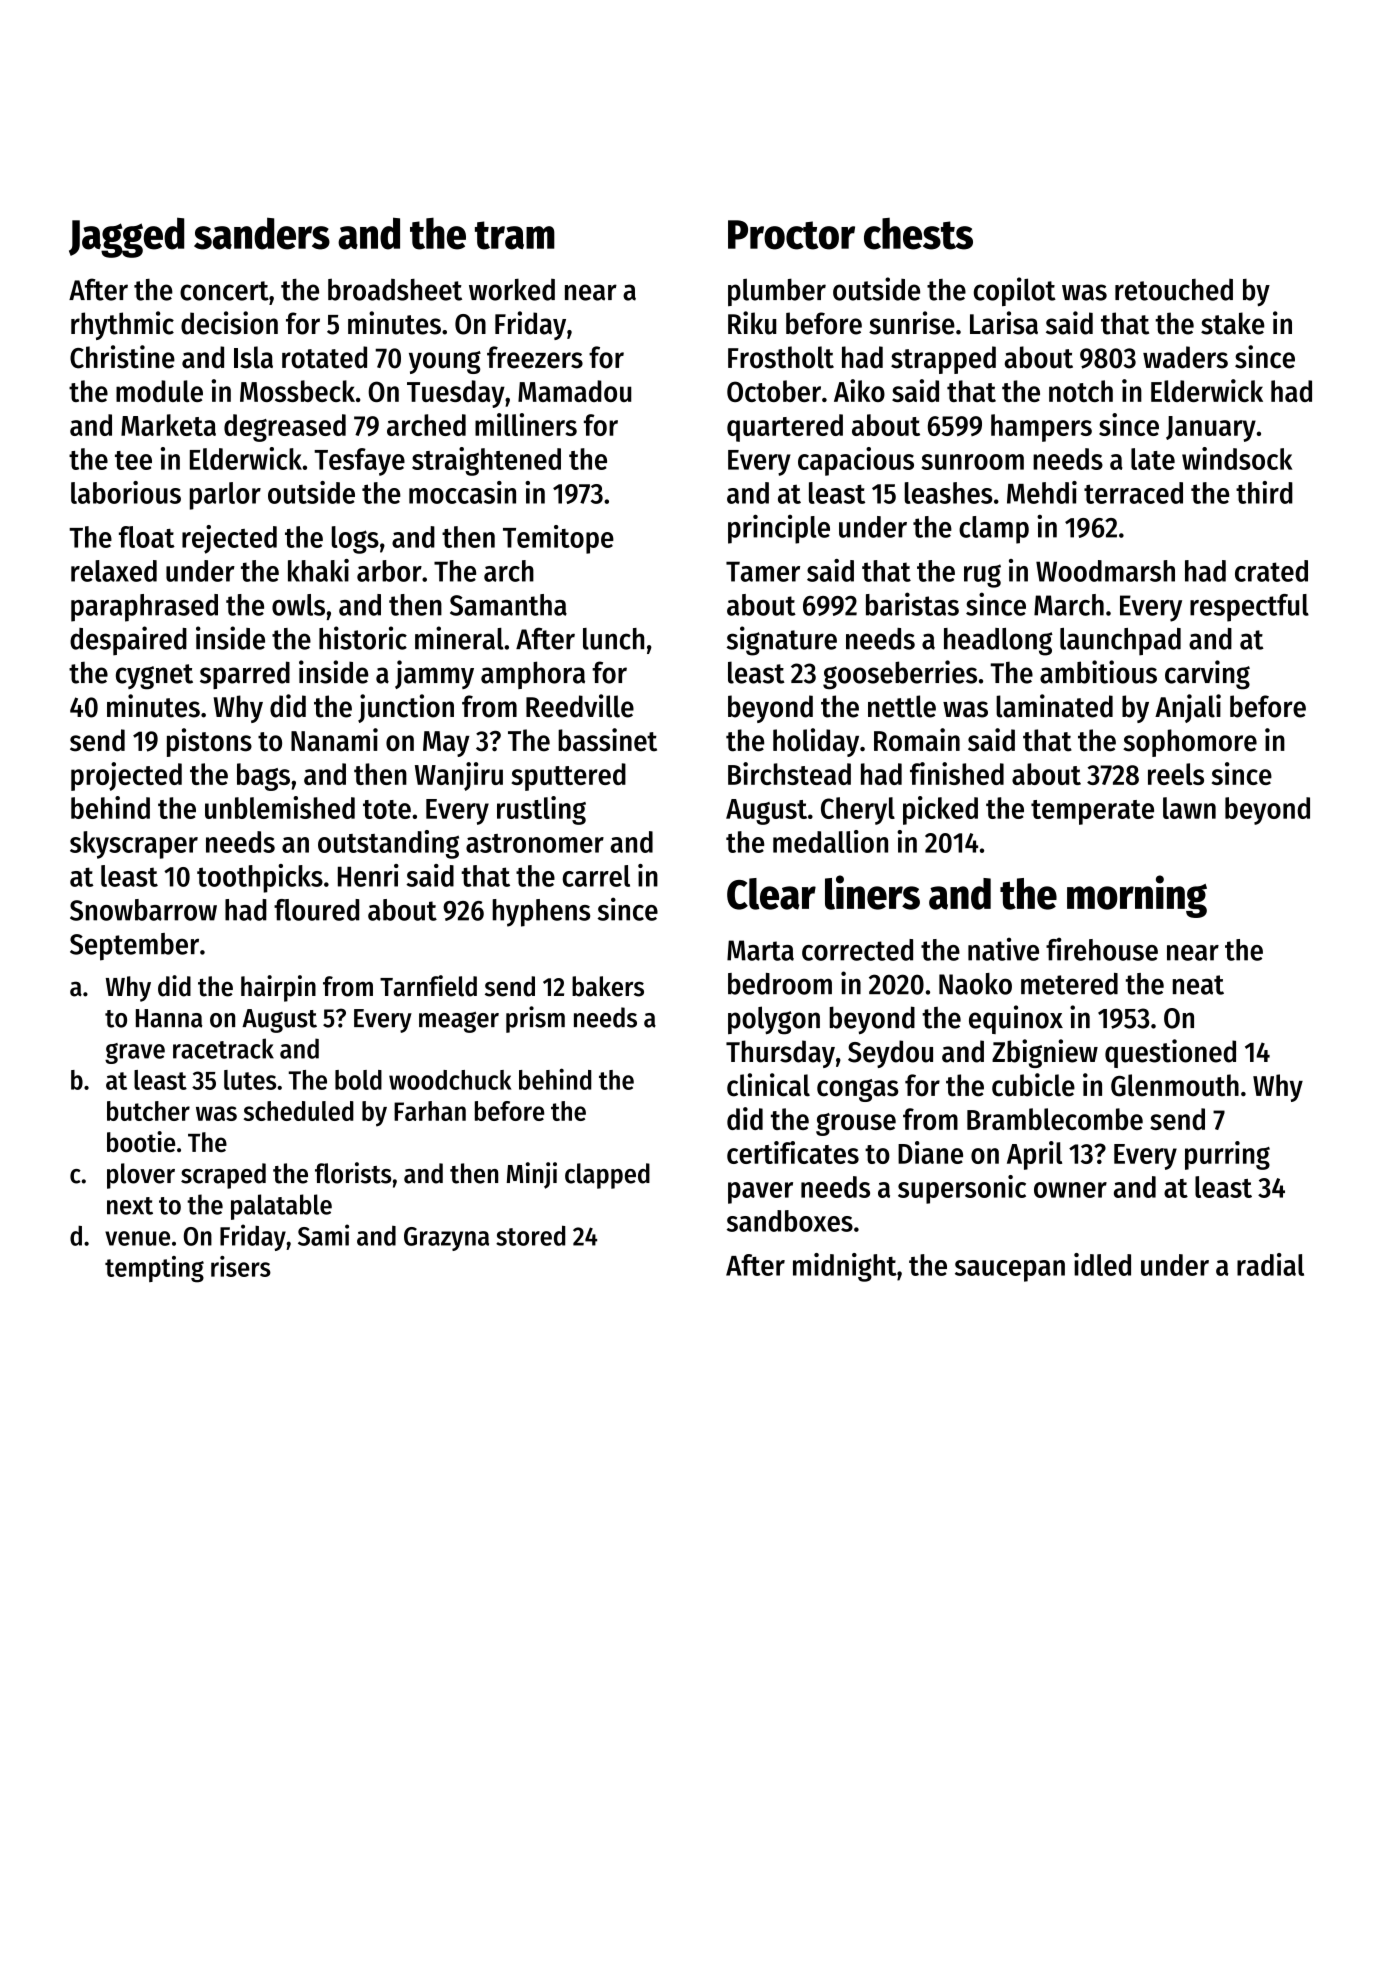 The height and width of the image is (1969, 1386). I want to click on rustling, so click(541, 810).
